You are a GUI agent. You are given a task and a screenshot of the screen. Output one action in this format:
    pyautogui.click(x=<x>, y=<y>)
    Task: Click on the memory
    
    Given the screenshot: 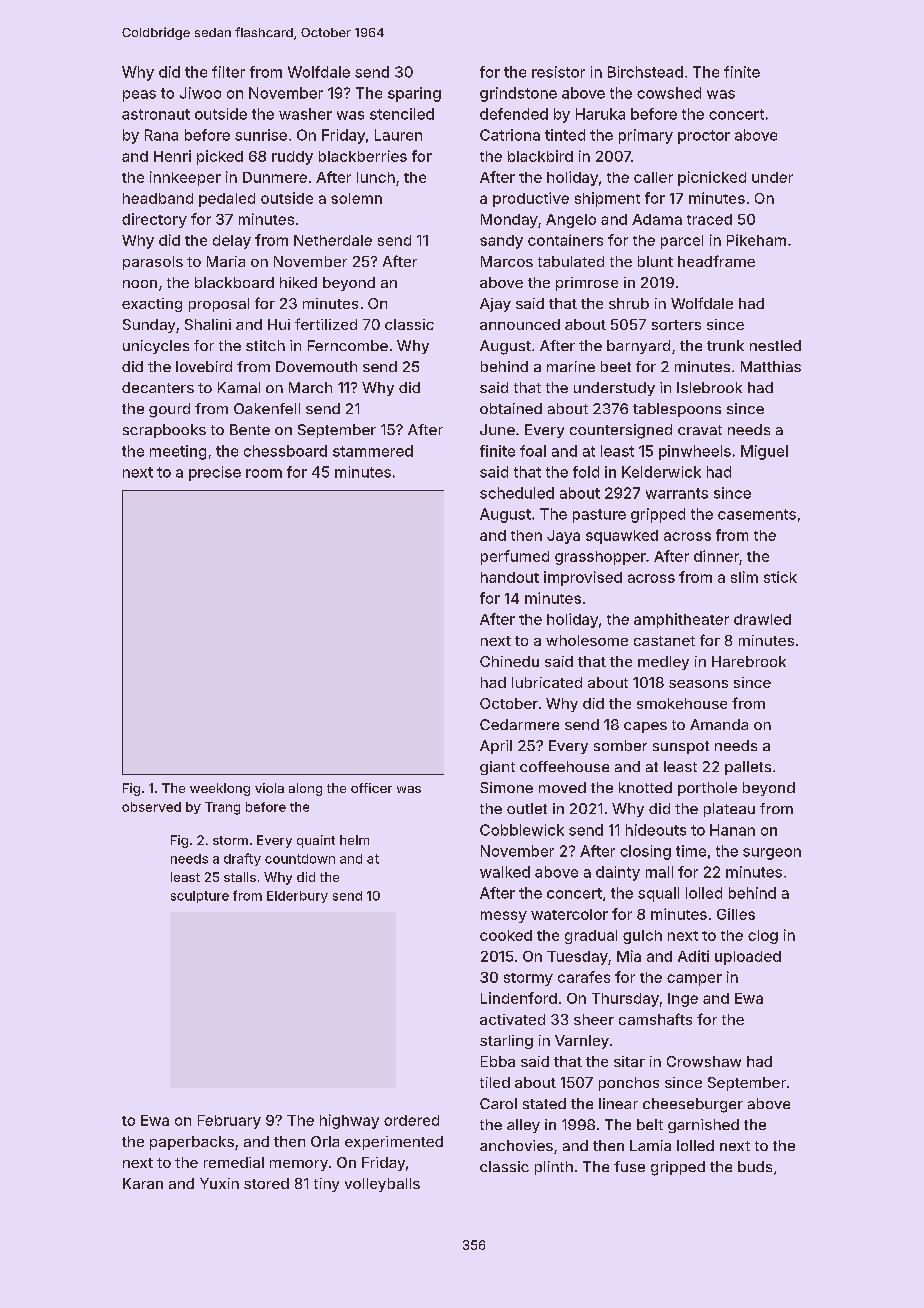 What is the action you would take?
    pyautogui.click(x=299, y=1165)
